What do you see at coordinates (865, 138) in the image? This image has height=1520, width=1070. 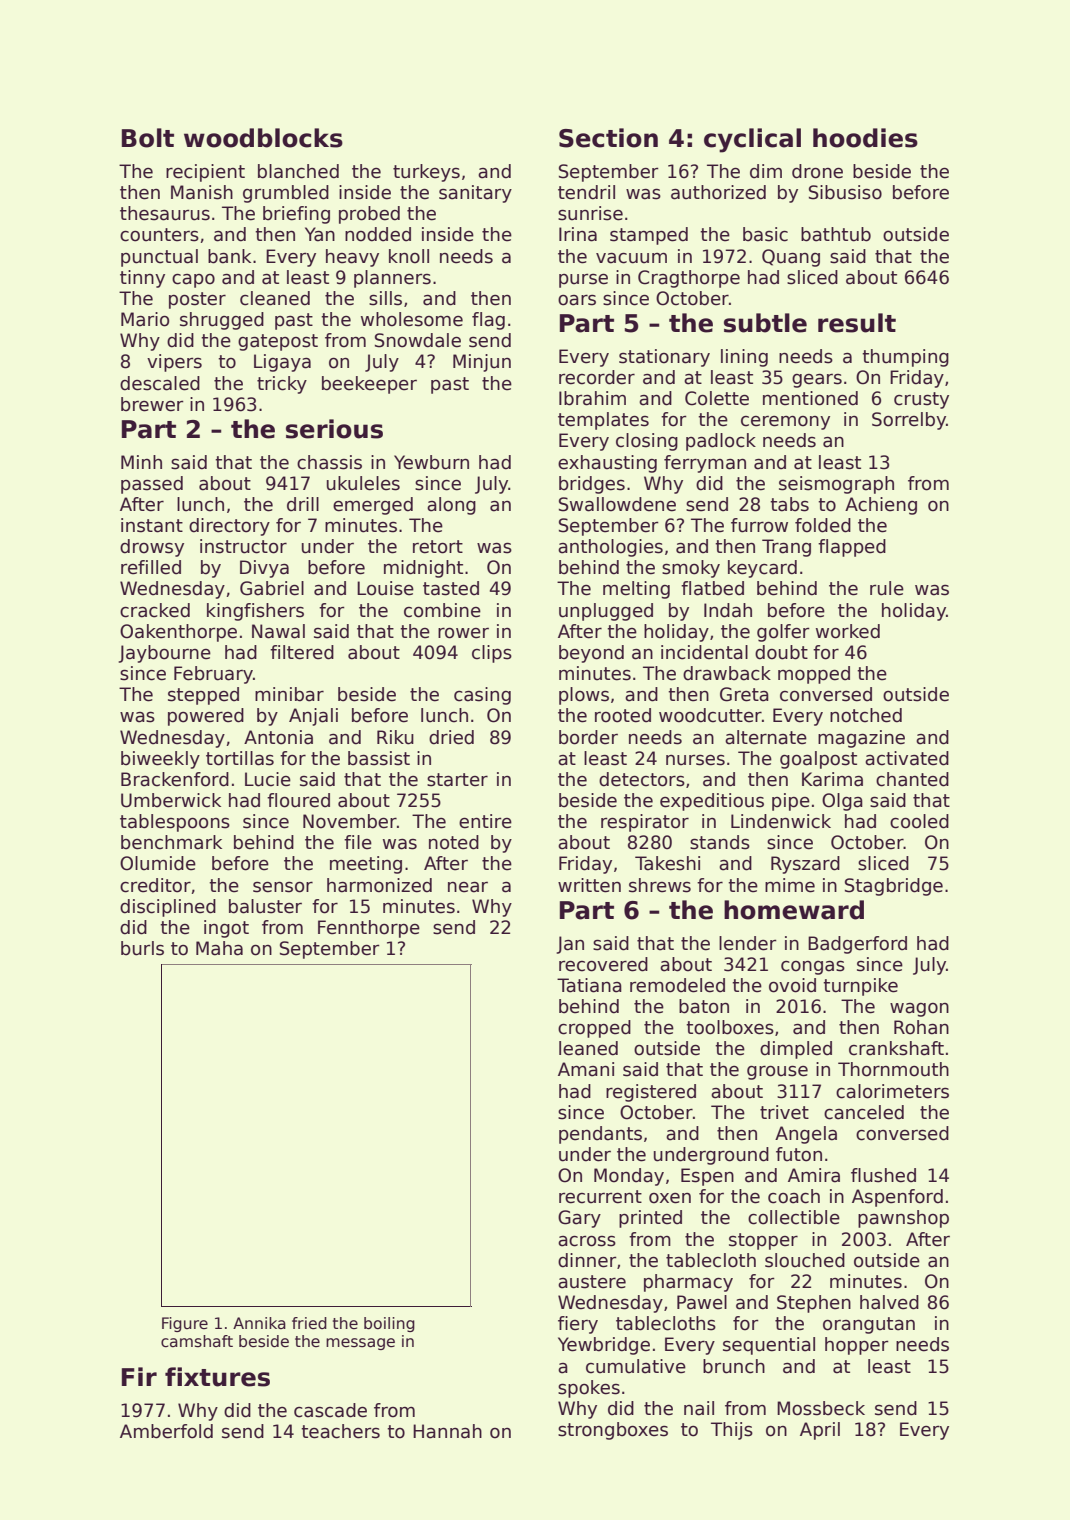 I see `hoodies` at bounding box center [865, 138].
